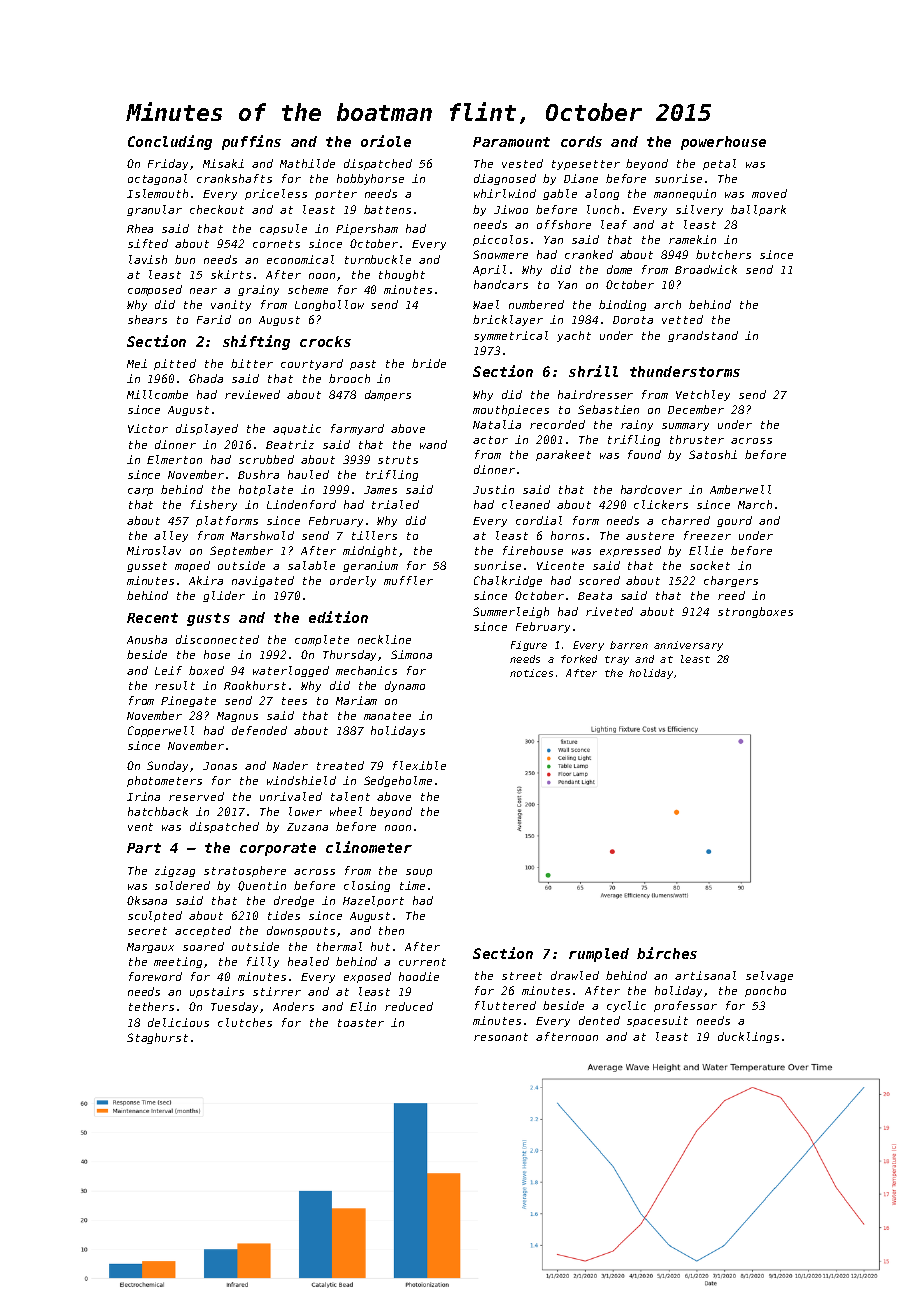 The width and height of the document is (924, 1314). What do you see at coordinates (713, 454) in the document?
I see `Satoshi` at bounding box center [713, 454].
